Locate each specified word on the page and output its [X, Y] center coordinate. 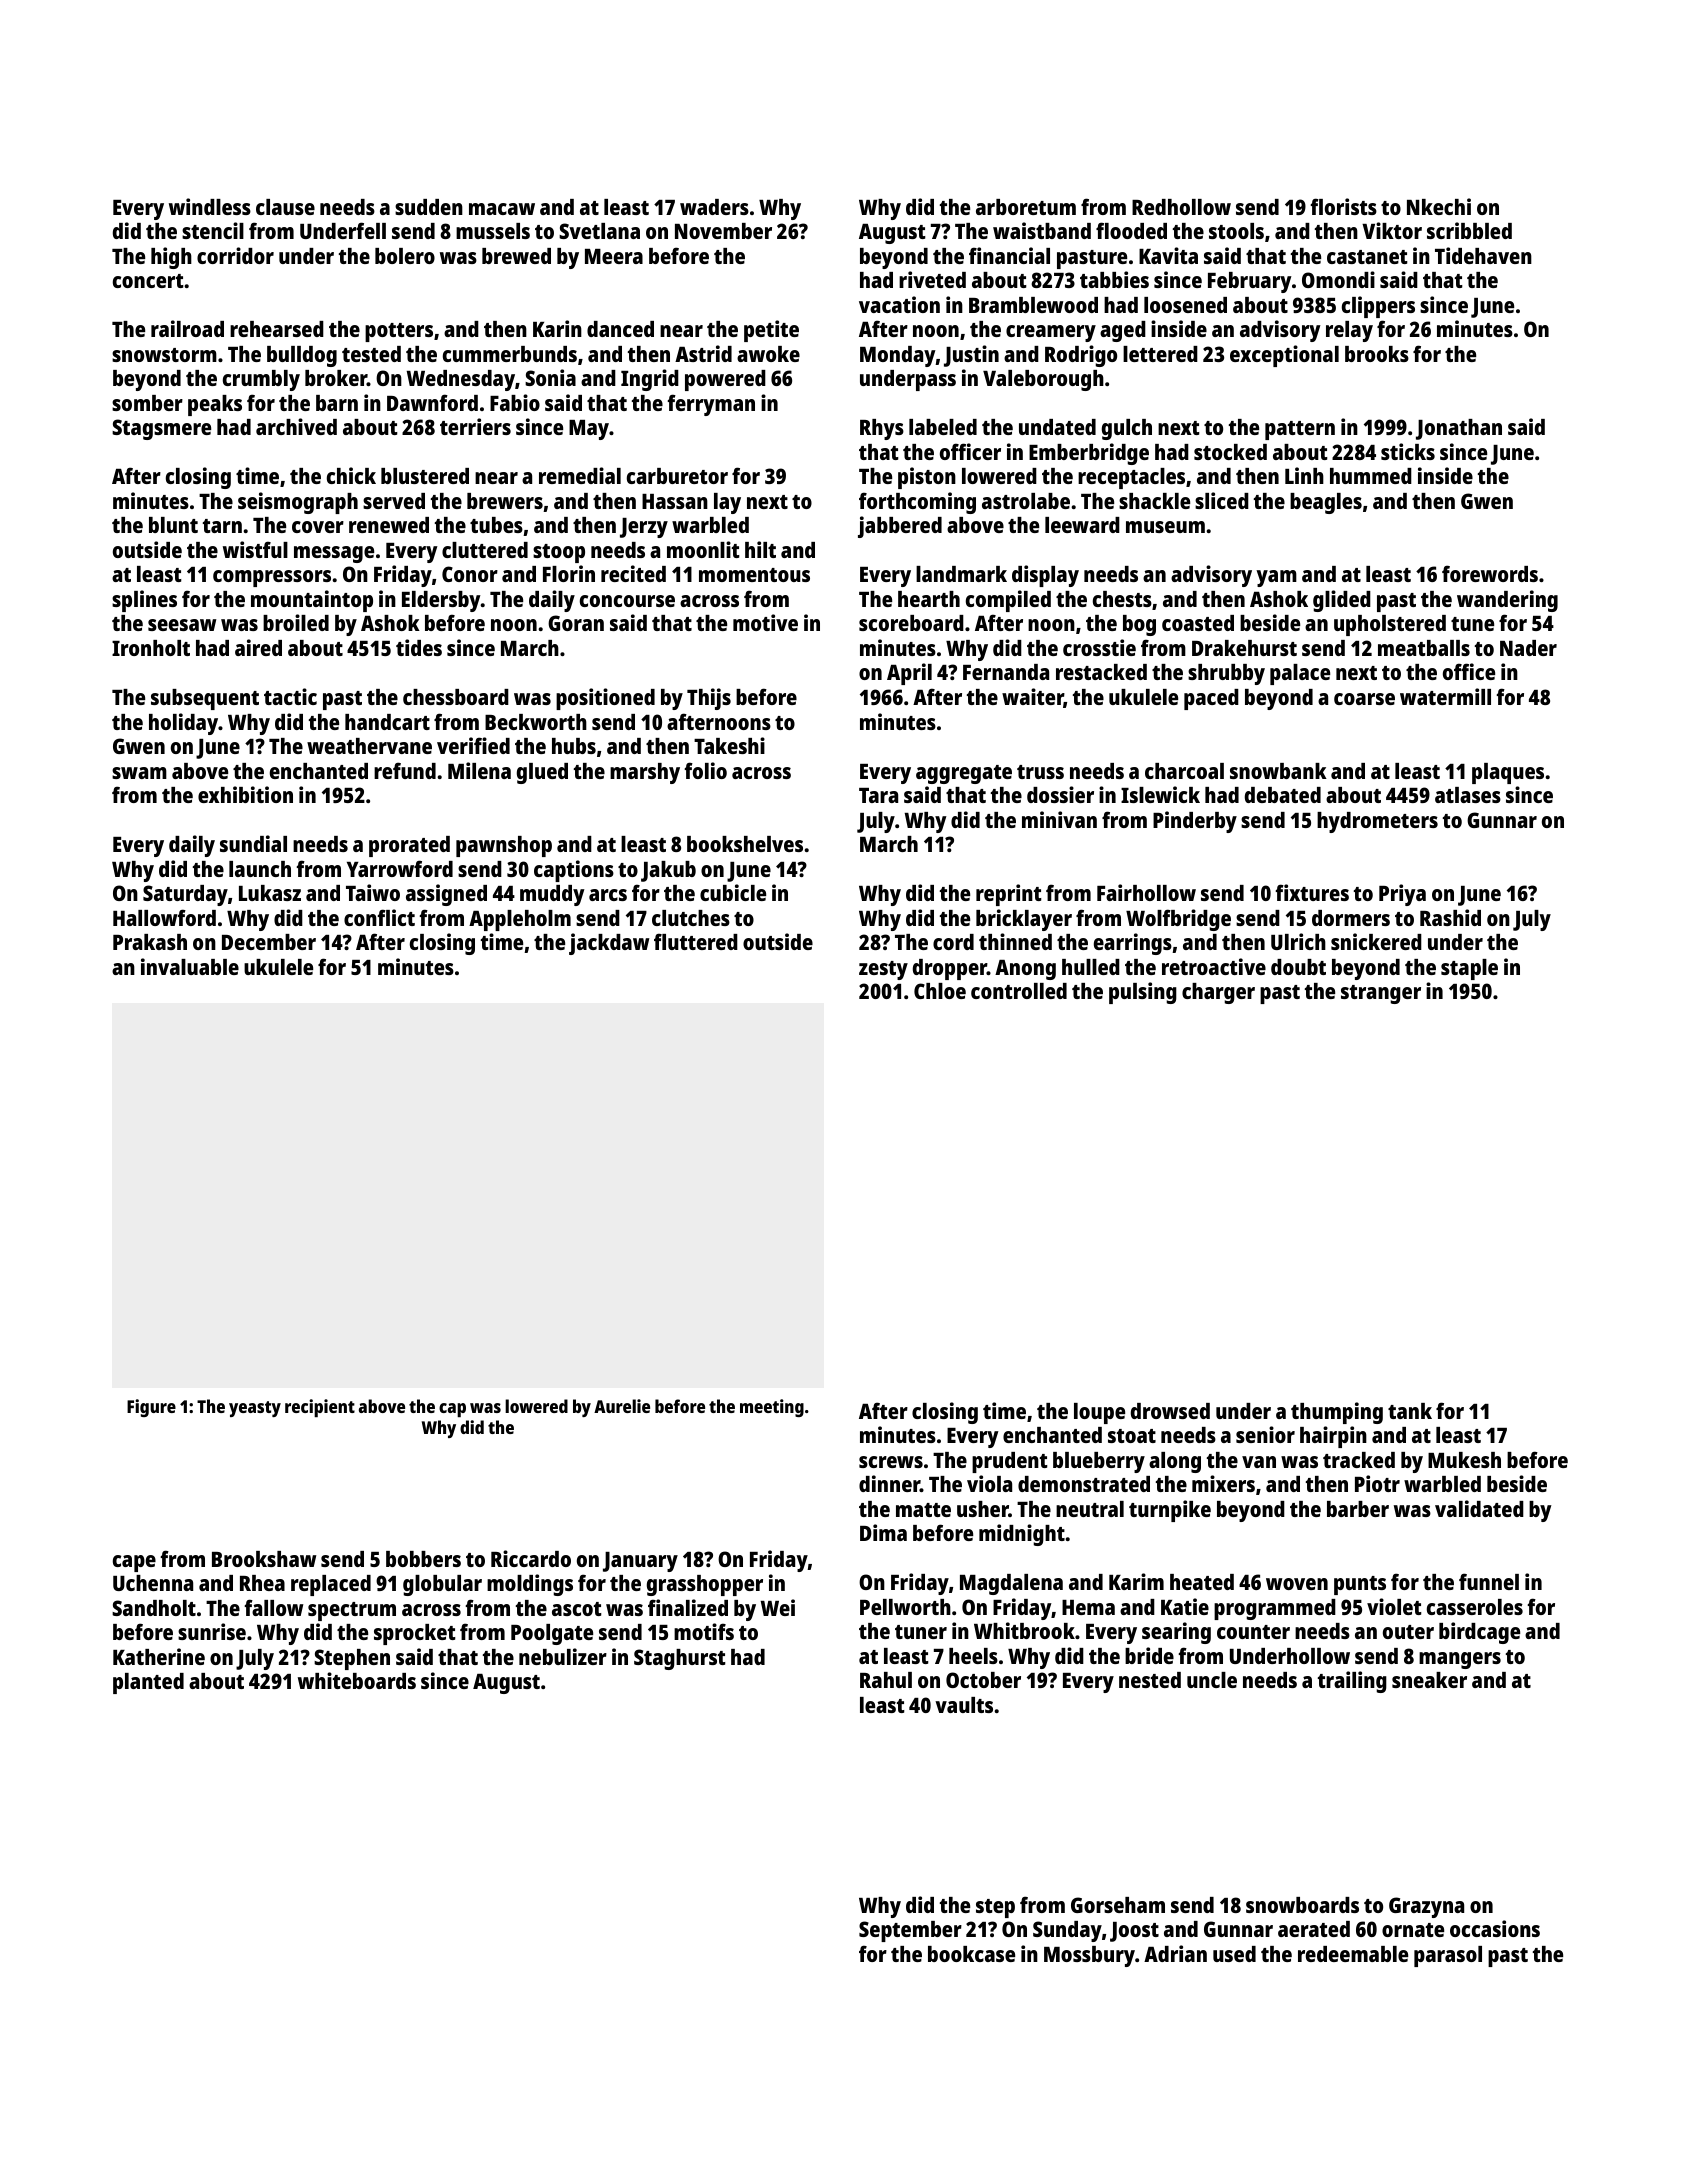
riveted [932, 279]
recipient [320, 1408]
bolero [405, 256]
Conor [470, 574]
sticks [1408, 451]
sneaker [1429, 1680]
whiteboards [357, 1680]
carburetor [677, 476]
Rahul [886, 1680]
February [1250, 282]
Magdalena [1011, 1584]
